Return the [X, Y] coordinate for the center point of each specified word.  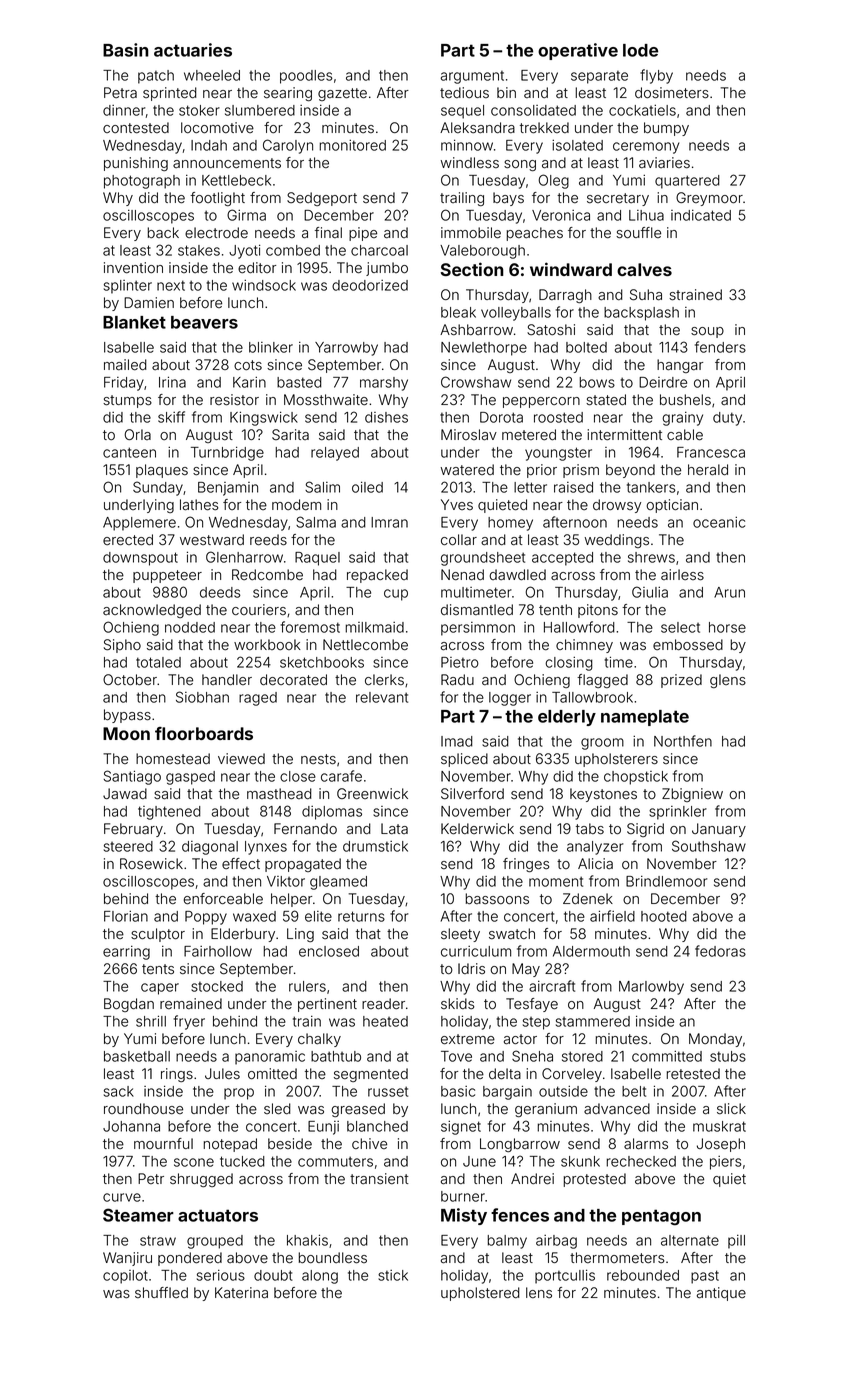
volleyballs [516, 314]
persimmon [478, 629]
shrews [651, 557]
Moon [126, 733]
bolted [586, 347]
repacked [377, 576]
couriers [259, 609]
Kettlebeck [236, 180]
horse [727, 627]
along [320, 1277]
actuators [218, 1215]
